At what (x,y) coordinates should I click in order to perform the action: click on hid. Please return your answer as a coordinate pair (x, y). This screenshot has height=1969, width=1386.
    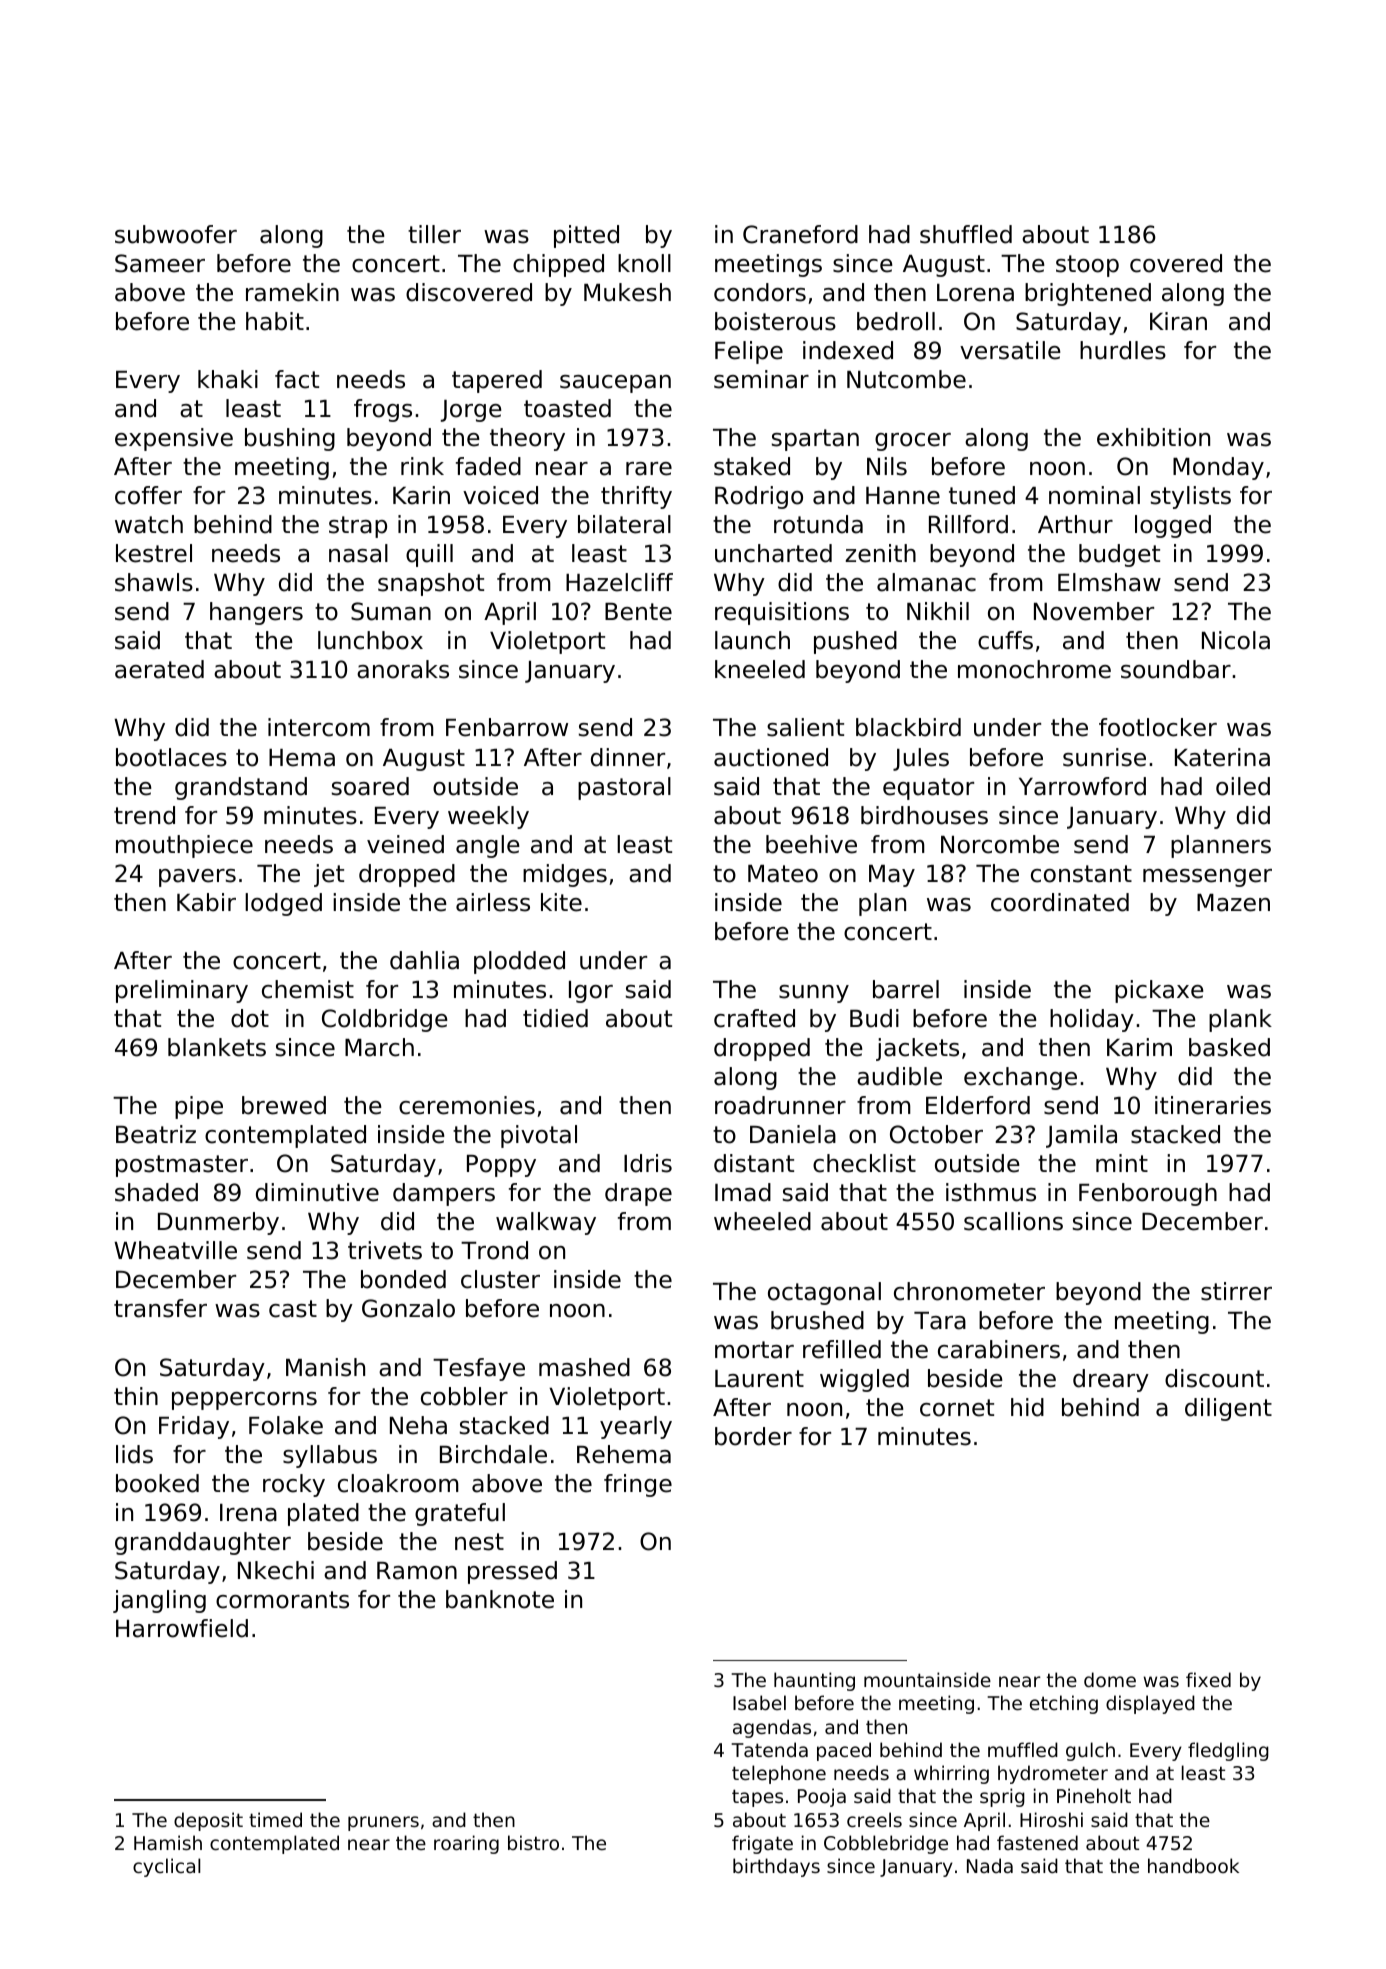
    Looking at the image, I should click on (1027, 1407).
